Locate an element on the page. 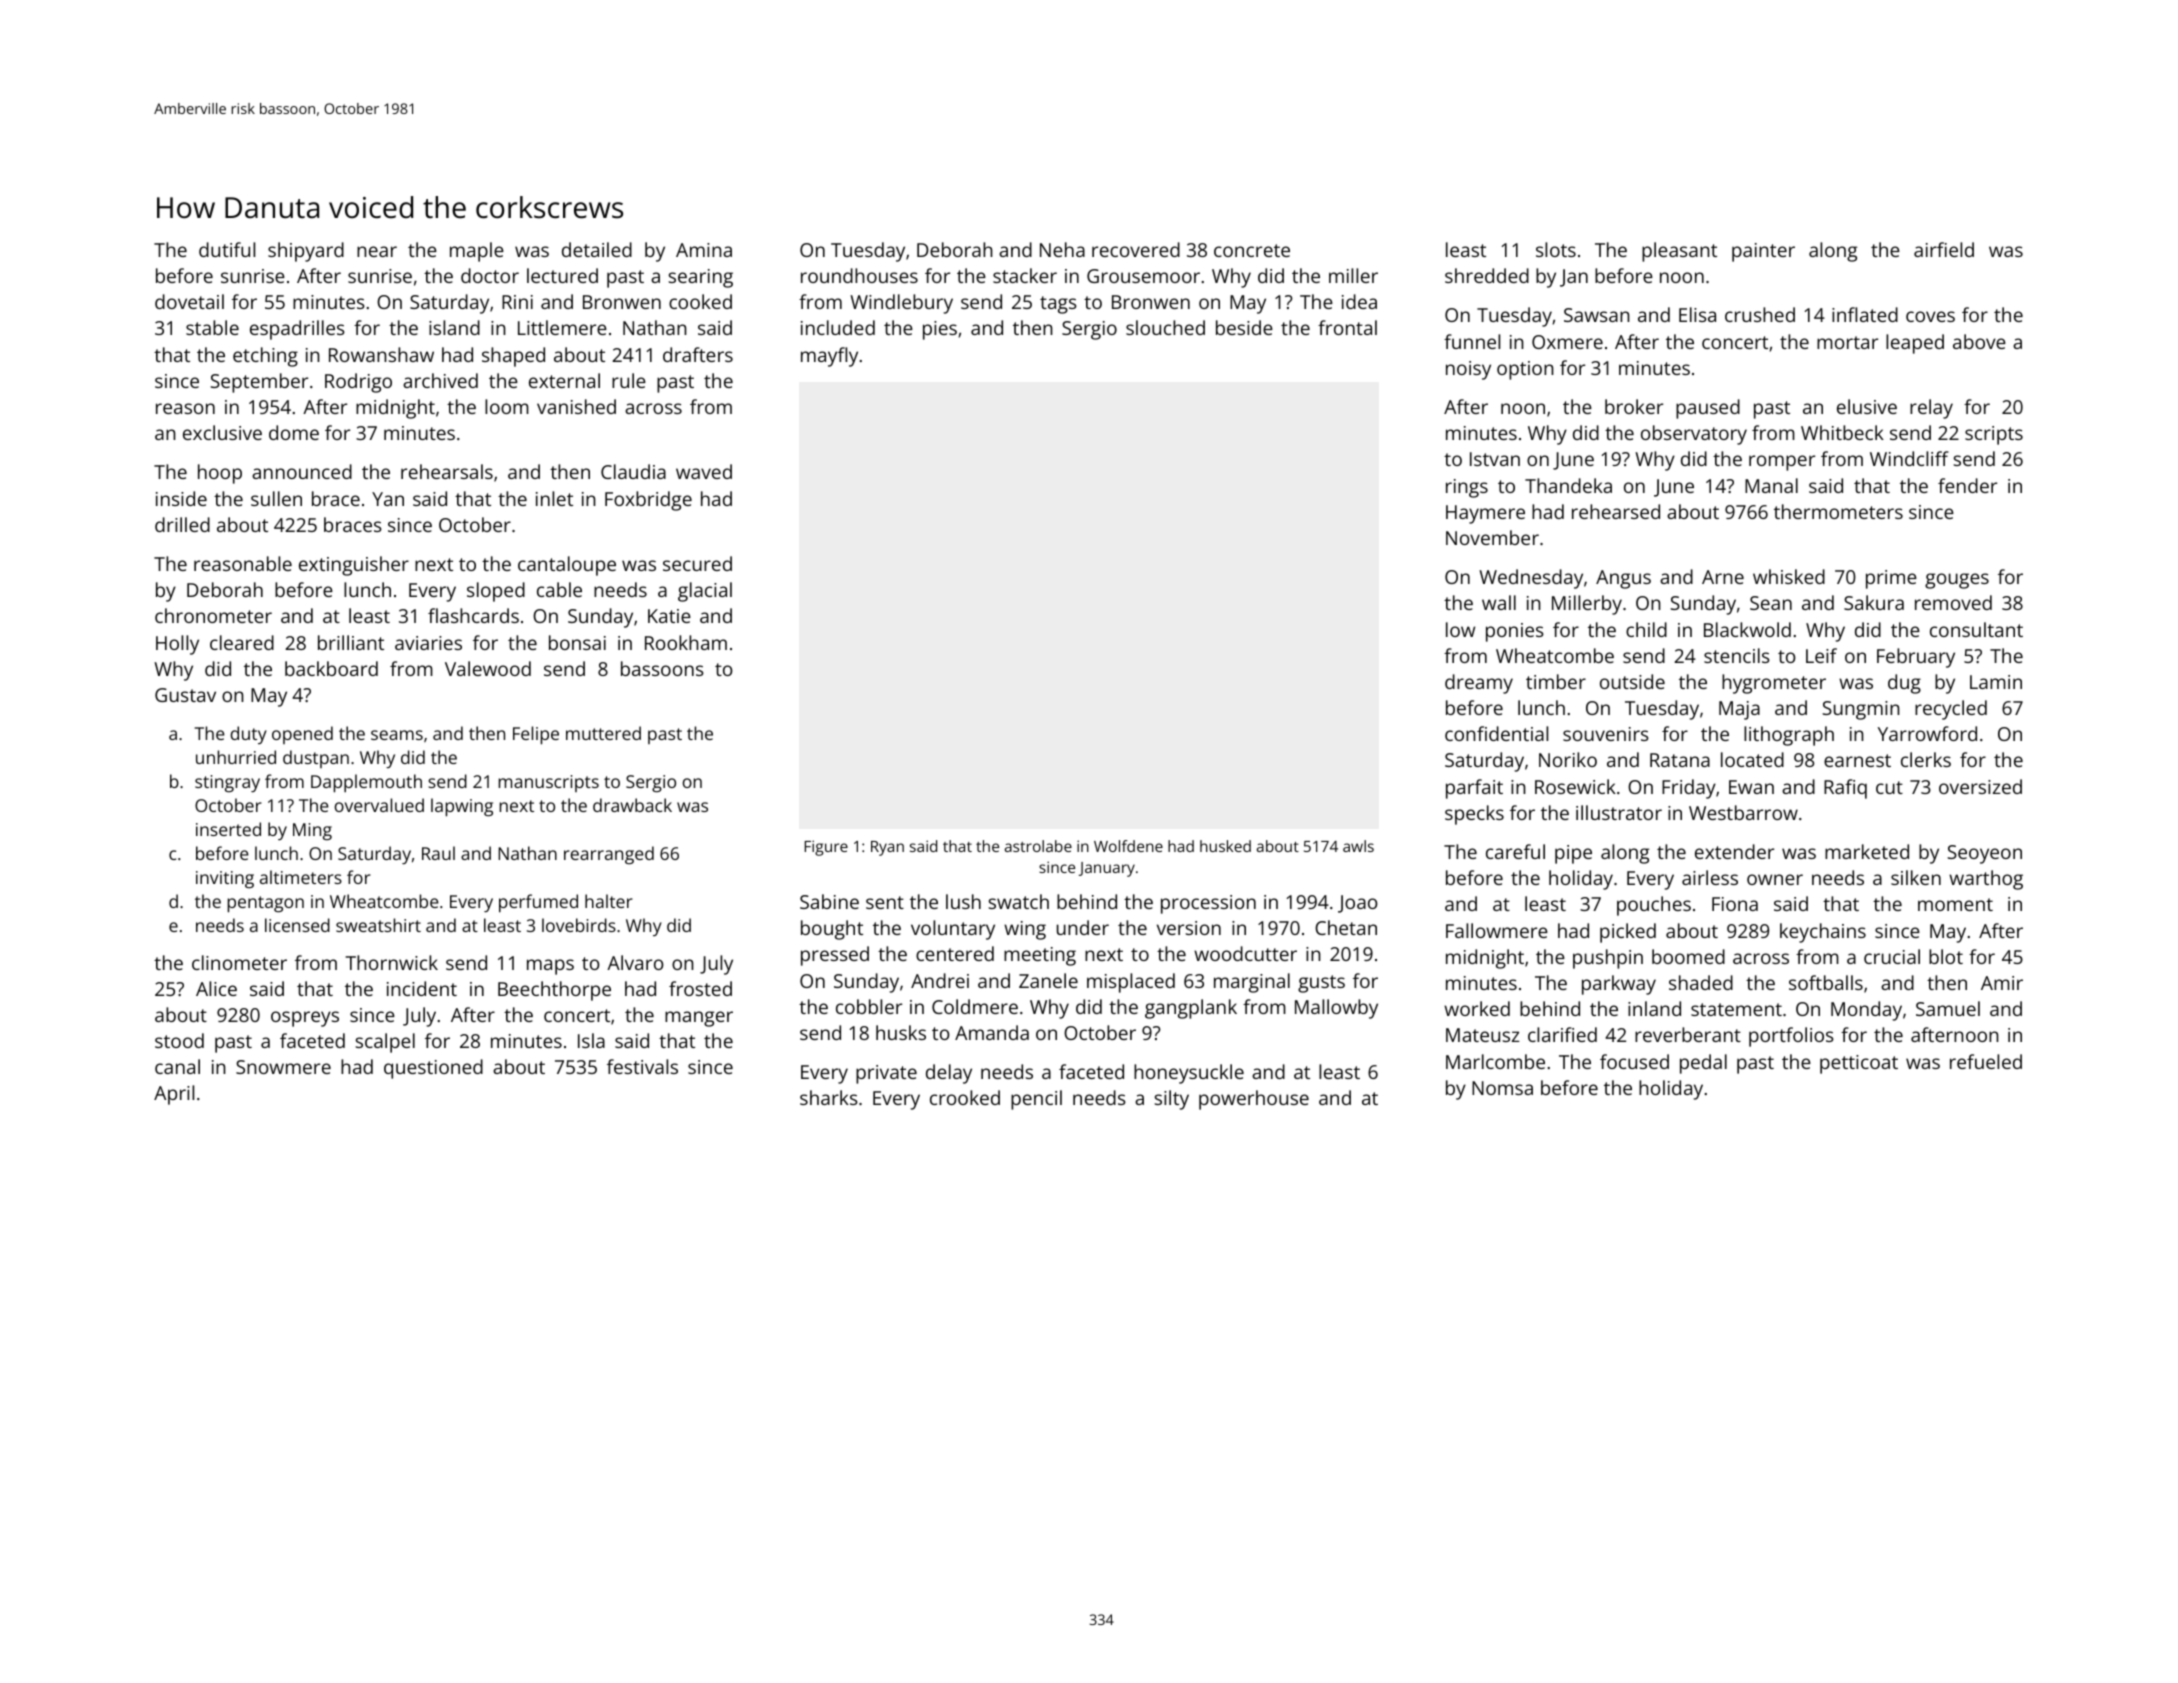 This image has height=1683, width=2178. Gustav is located at coordinates (185, 695).
